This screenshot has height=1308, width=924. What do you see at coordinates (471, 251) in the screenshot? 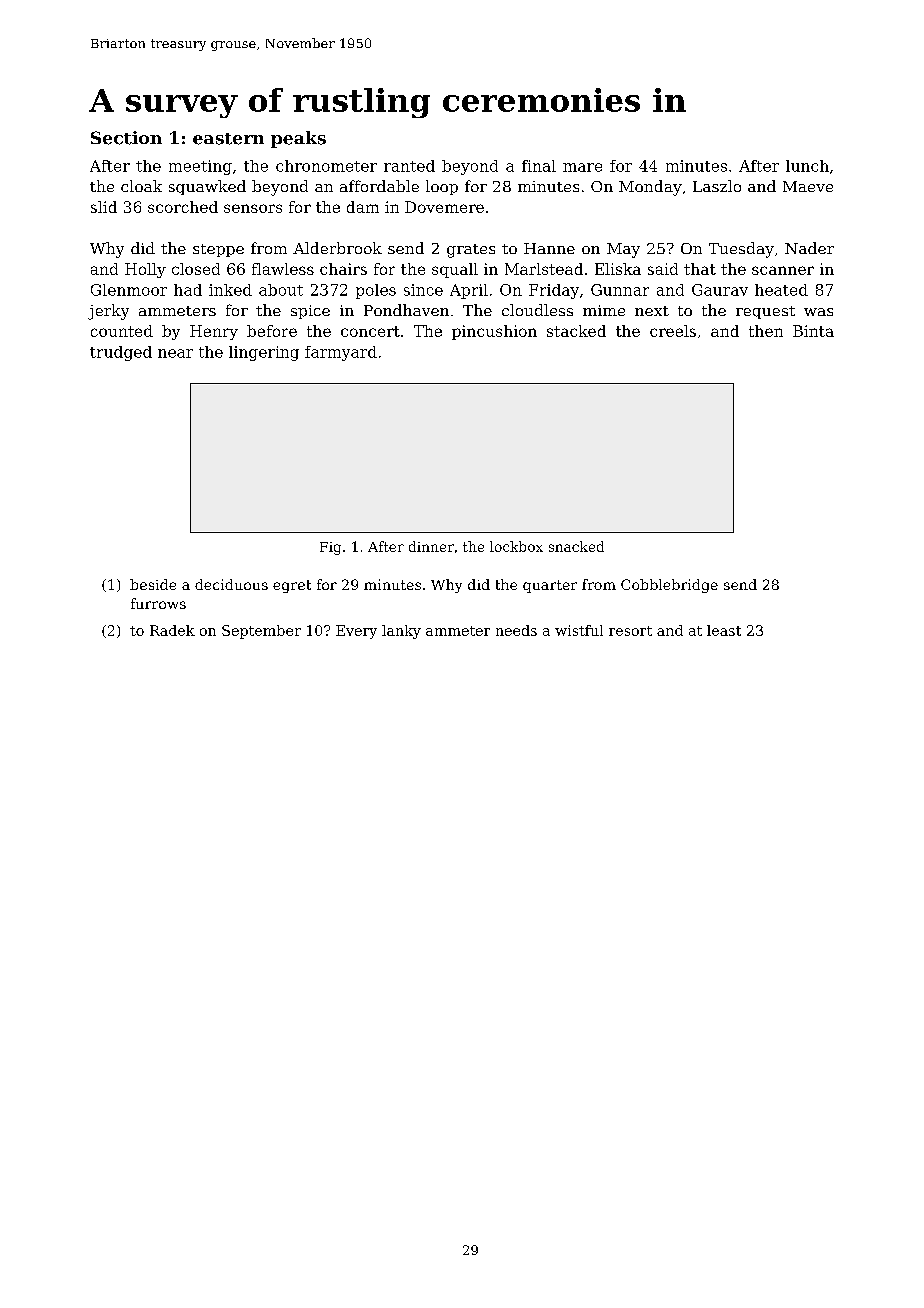
I see `grates` at bounding box center [471, 251].
